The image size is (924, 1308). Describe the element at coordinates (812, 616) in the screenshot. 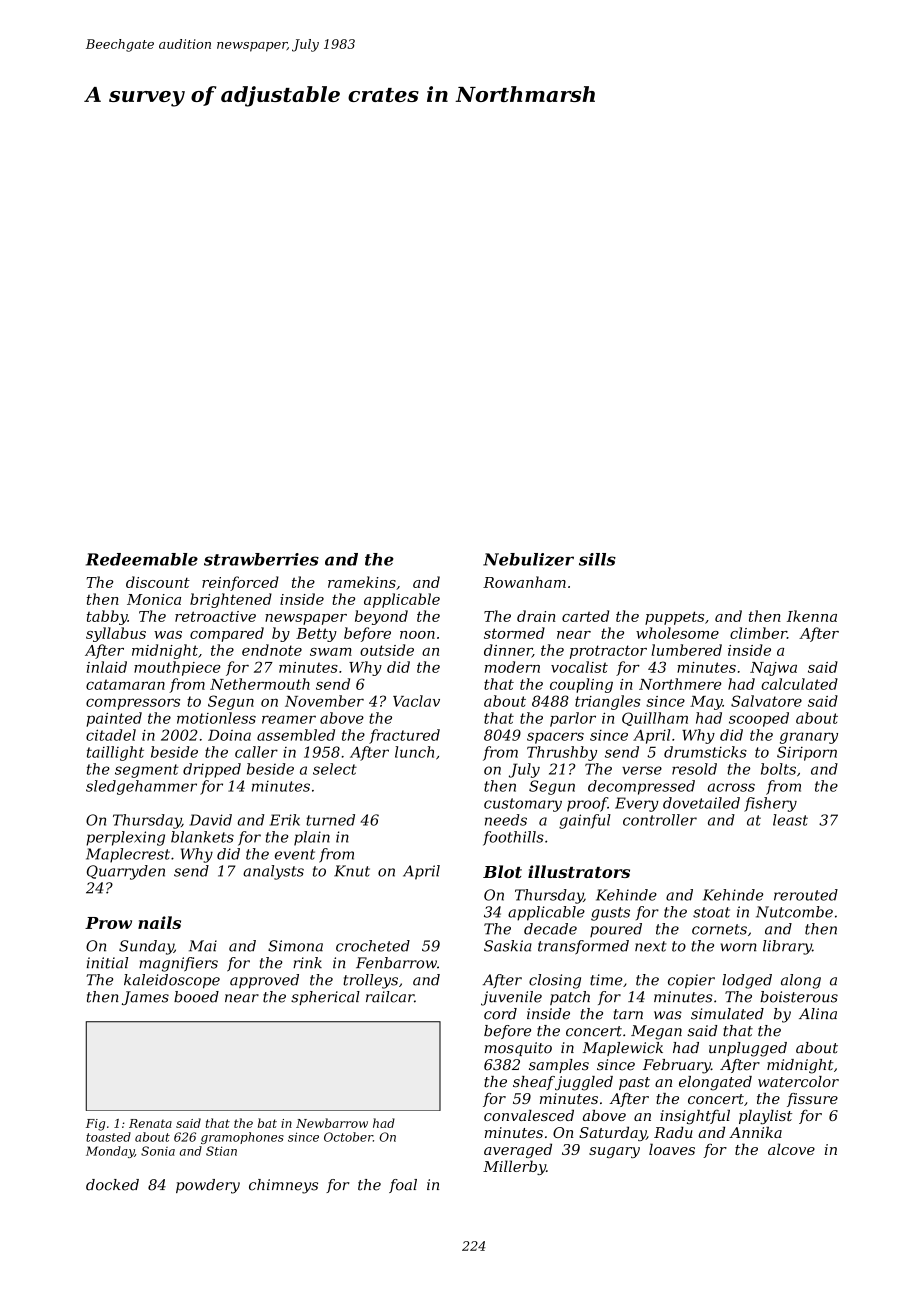

I see `Ikenna` at that location.
